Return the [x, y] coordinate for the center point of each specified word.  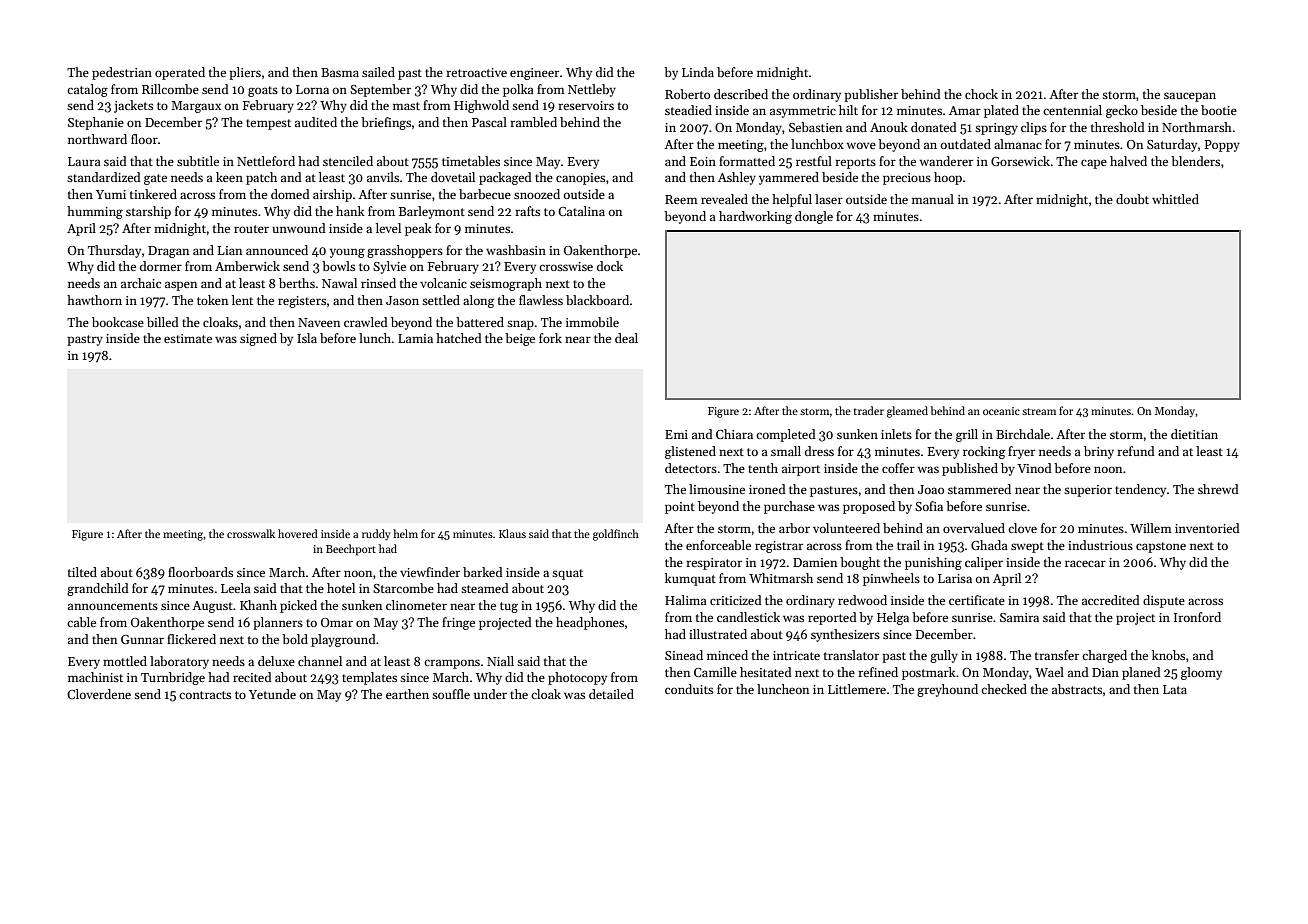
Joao [931, 489]
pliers [245, 73]
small [786, 451]
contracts [205, 695]
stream [1039, 411]
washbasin [516, 250]
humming [95, 212]
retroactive [476, 72]
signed [258, 339]
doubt [1132, 199]
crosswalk [251, 533]
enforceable [718, 545]
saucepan [1190, 97]
